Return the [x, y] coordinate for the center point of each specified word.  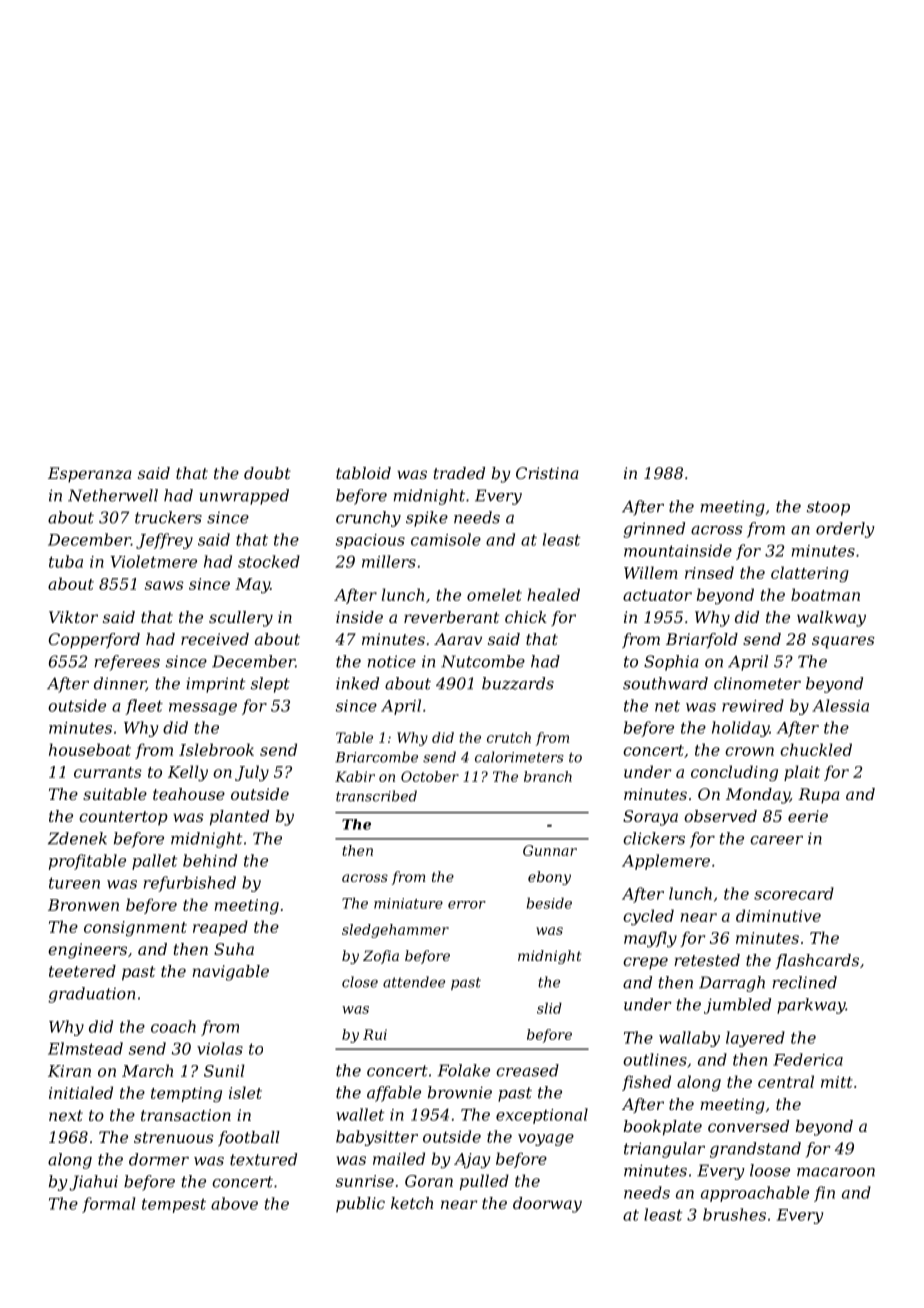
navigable [230, 973]
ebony [549, 878]
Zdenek [77, 838]
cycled [648, 917]
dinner [120, 684]
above [234, 1203]
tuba [66, 561]
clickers [654, 838]
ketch [412, 1203]
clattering [810, 574]
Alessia [840, 705]
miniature [408, 903]
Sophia [671, 663]
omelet [494, 594]
